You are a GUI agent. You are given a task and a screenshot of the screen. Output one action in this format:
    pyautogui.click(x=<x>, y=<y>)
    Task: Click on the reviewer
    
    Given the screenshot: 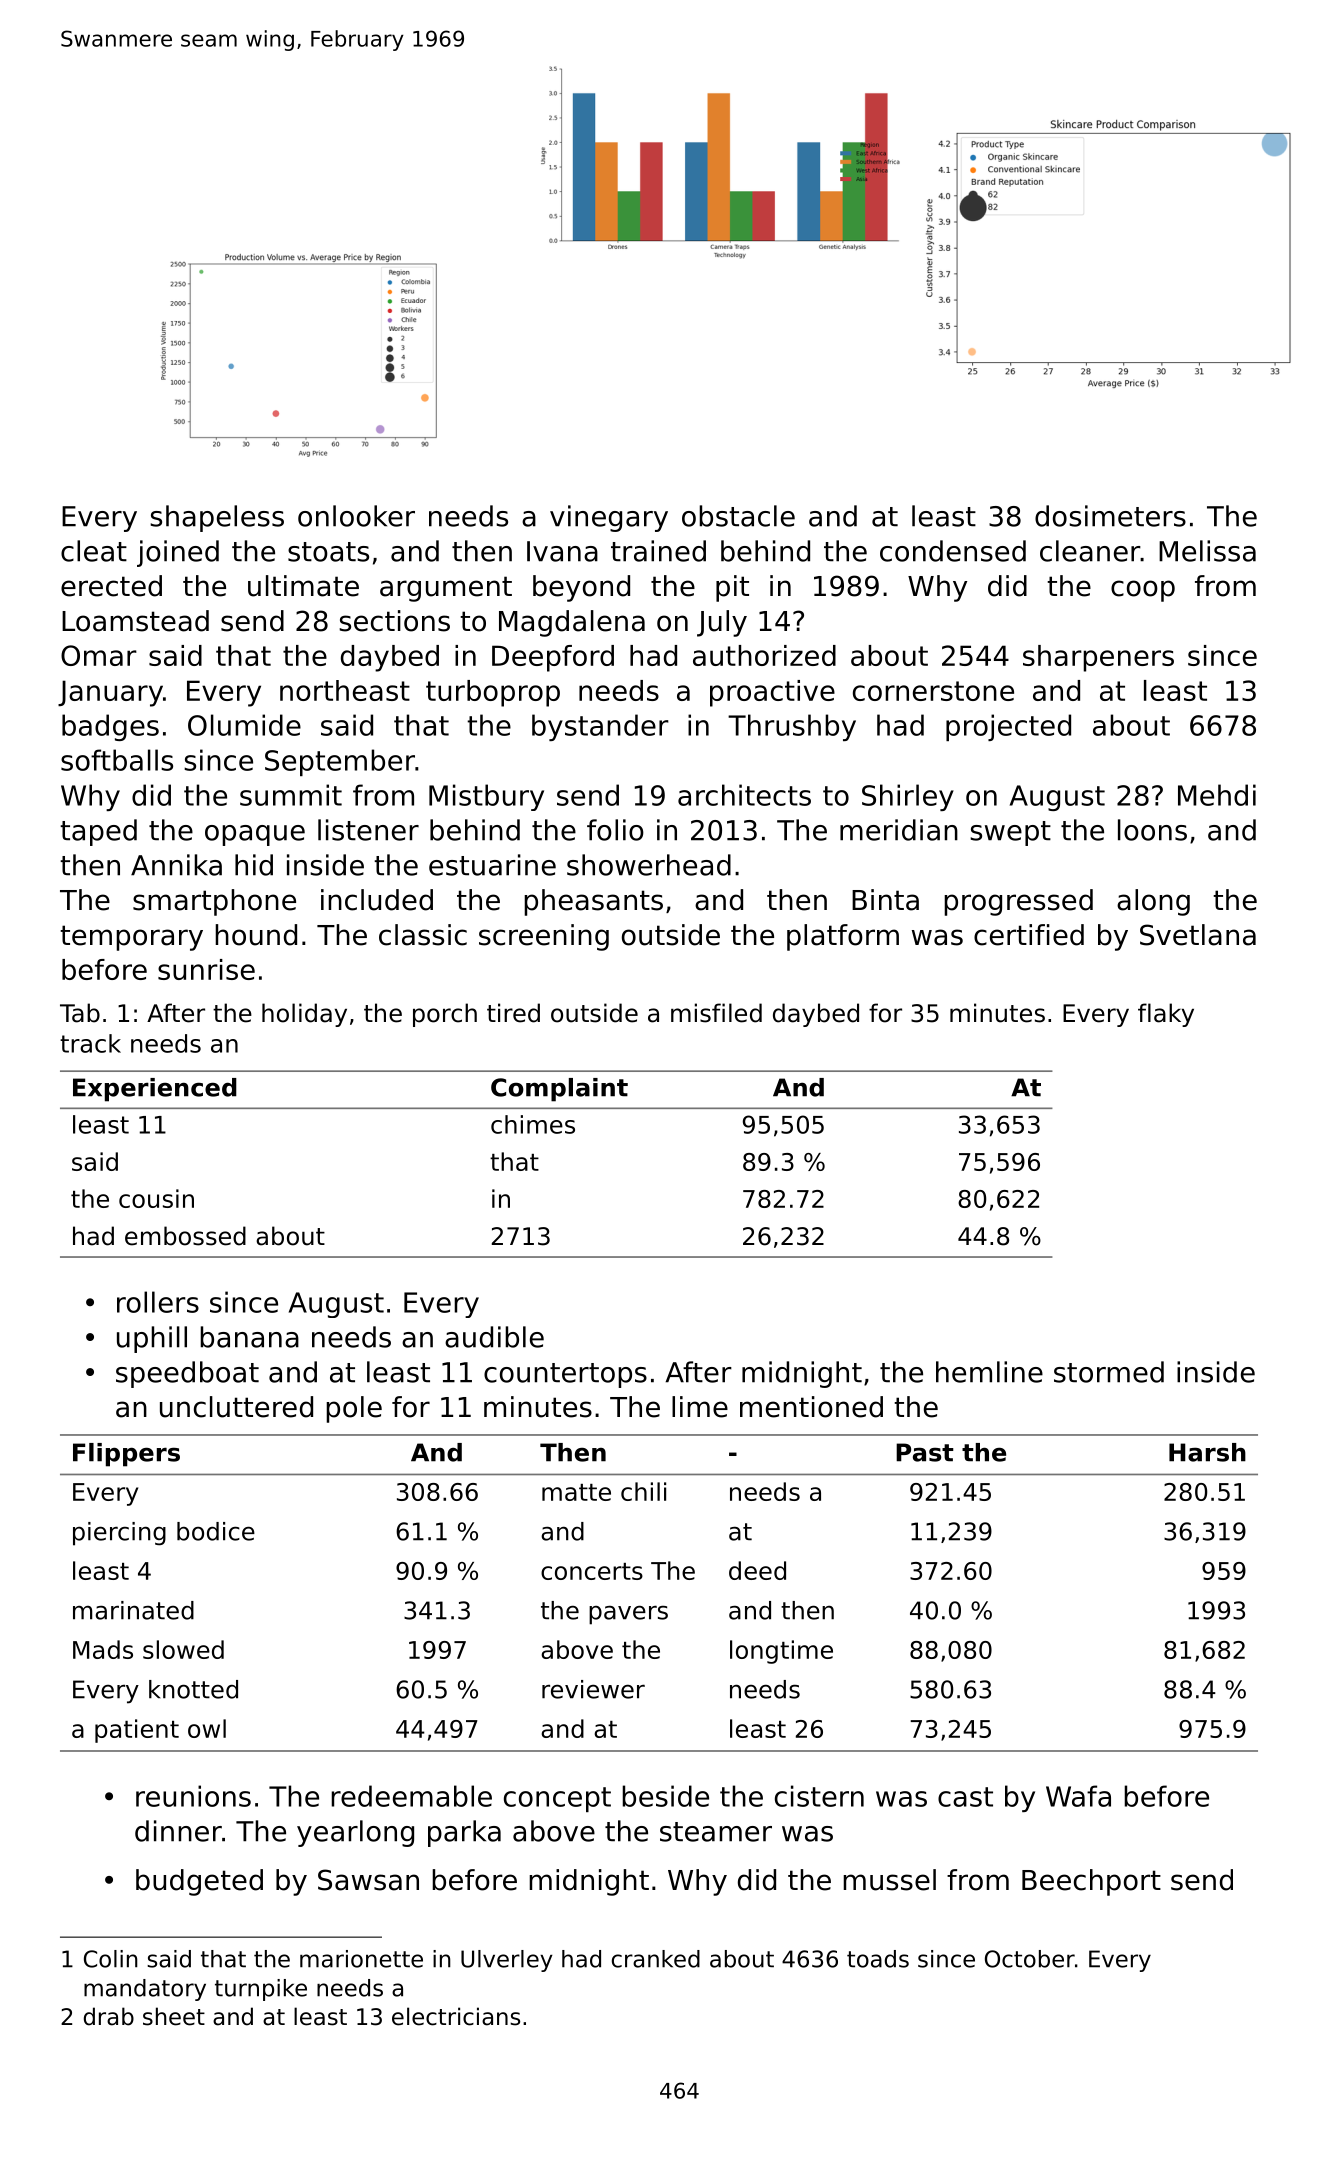 What is the action you would take?
    pyautogui.click(x=593, y=1689)
